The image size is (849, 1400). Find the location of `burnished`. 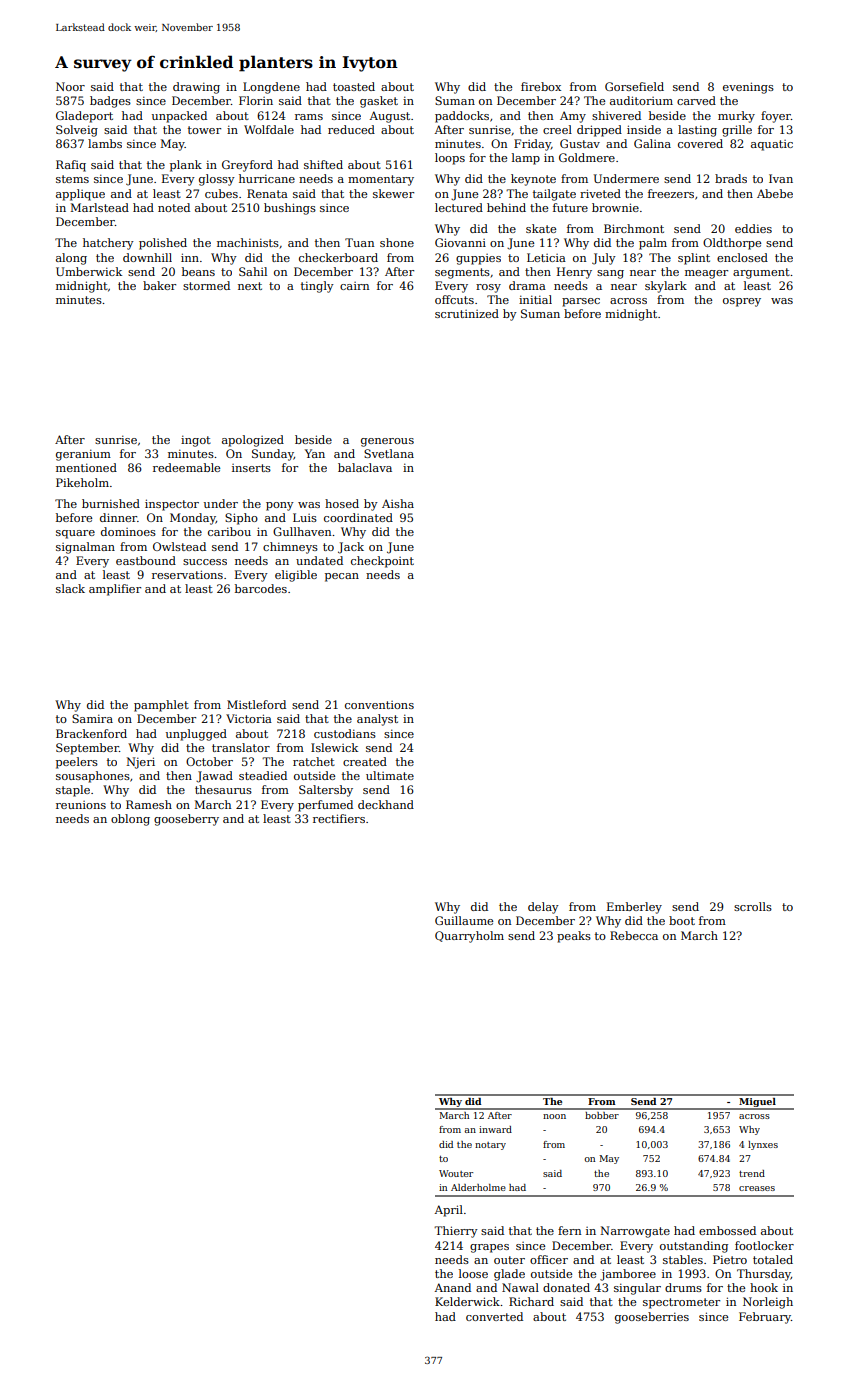

burnished is located at coordinates (111, 503).
